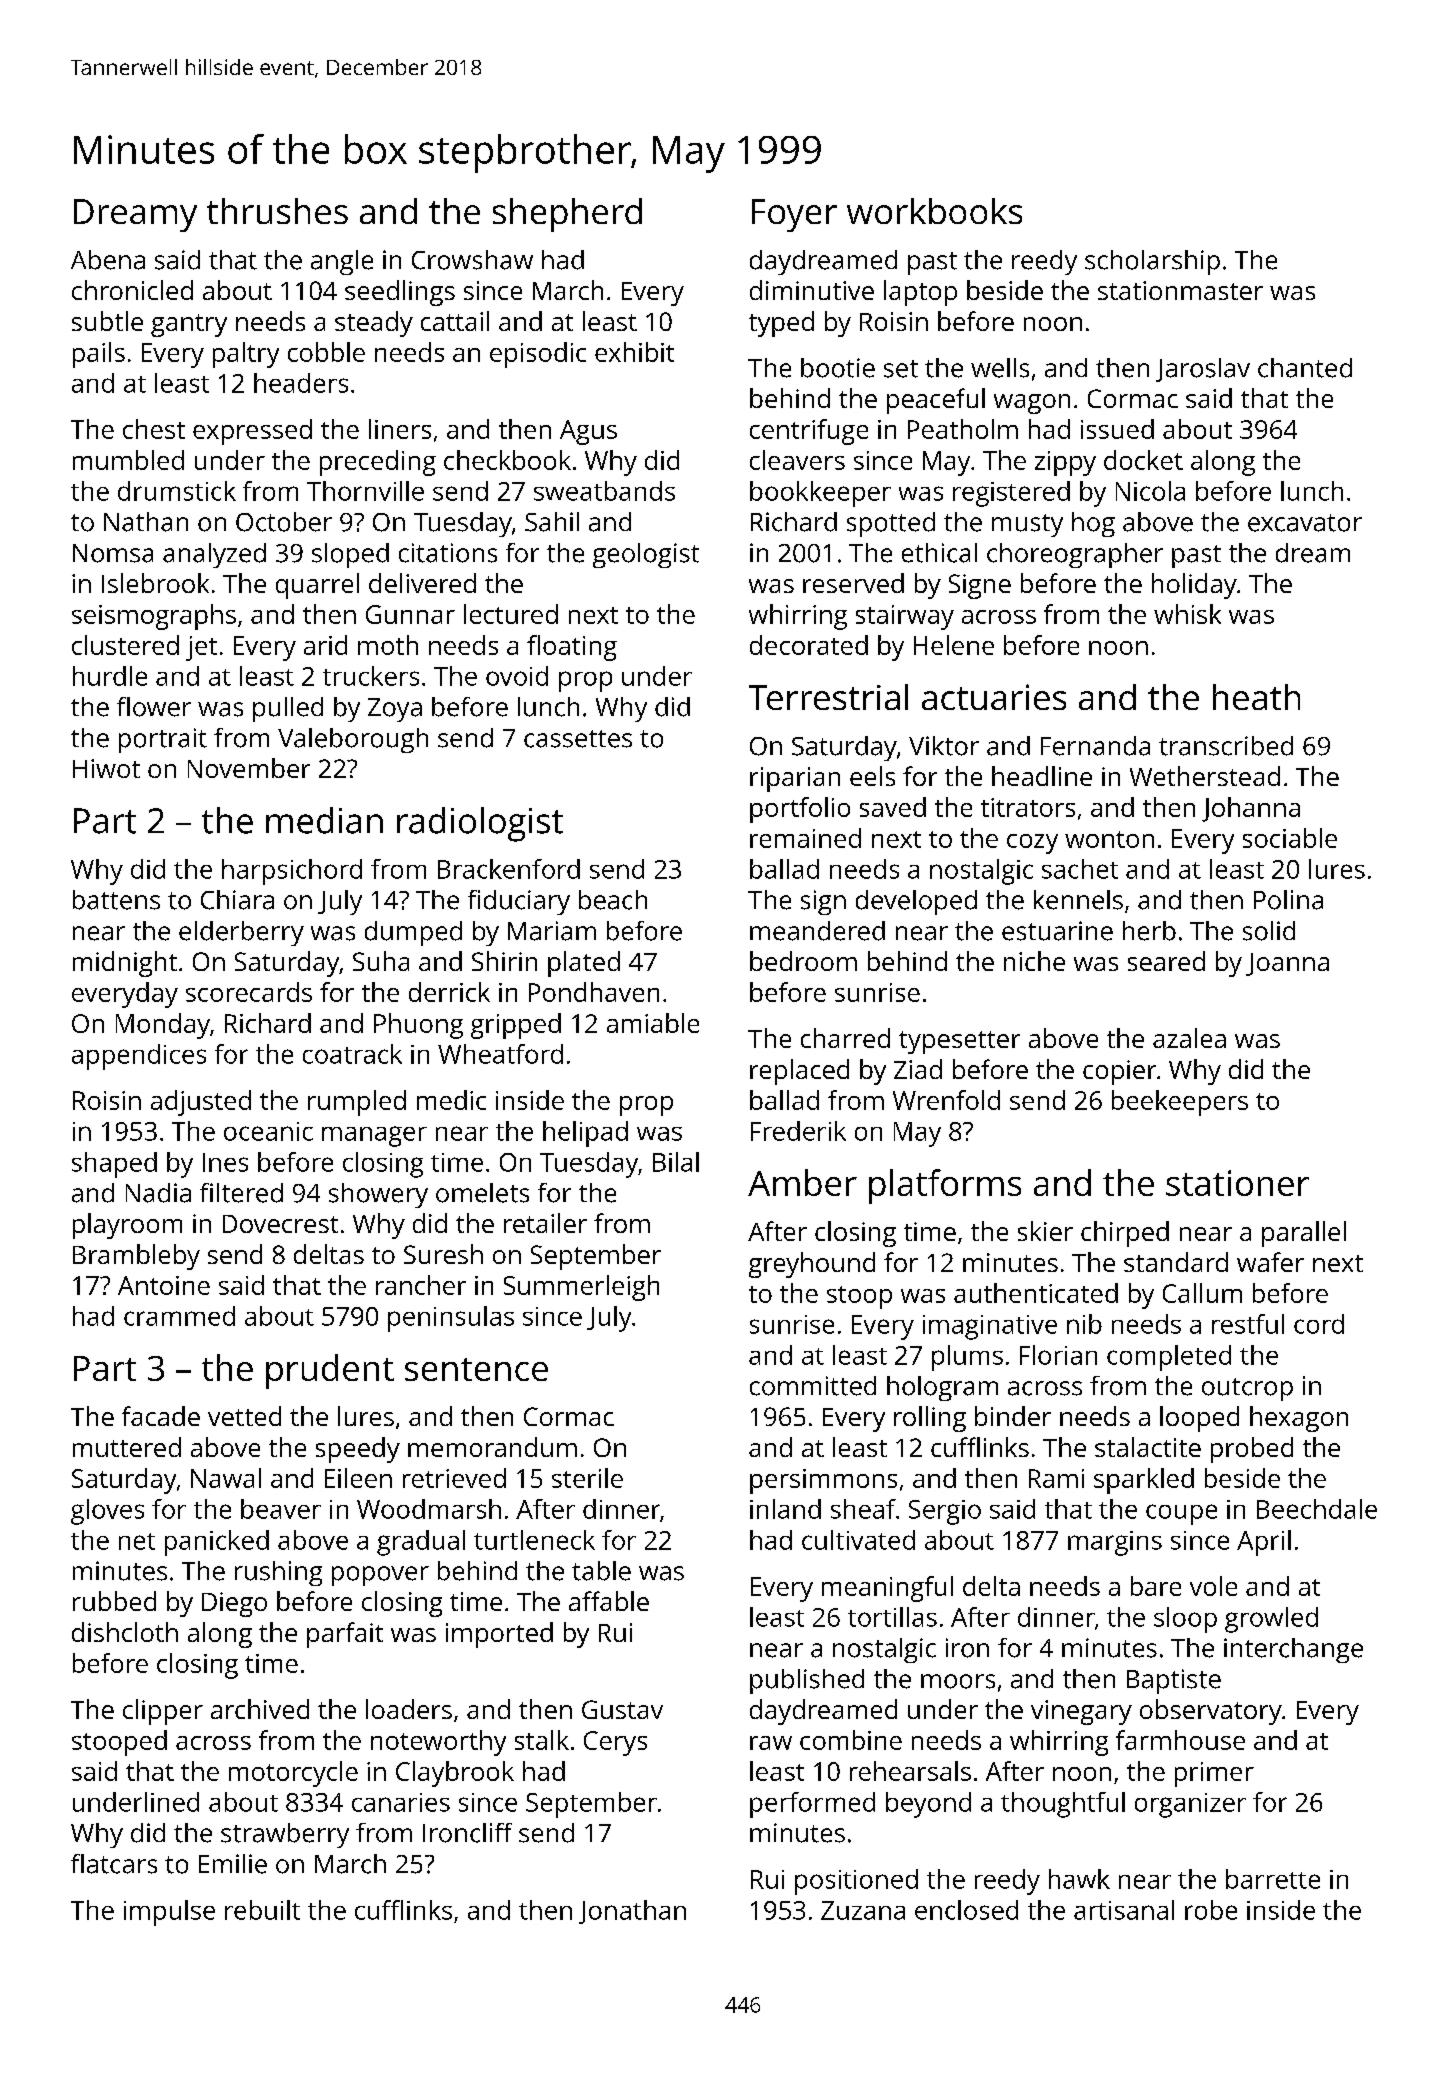  I want to click on rebuilt, so click(262, 1910).
